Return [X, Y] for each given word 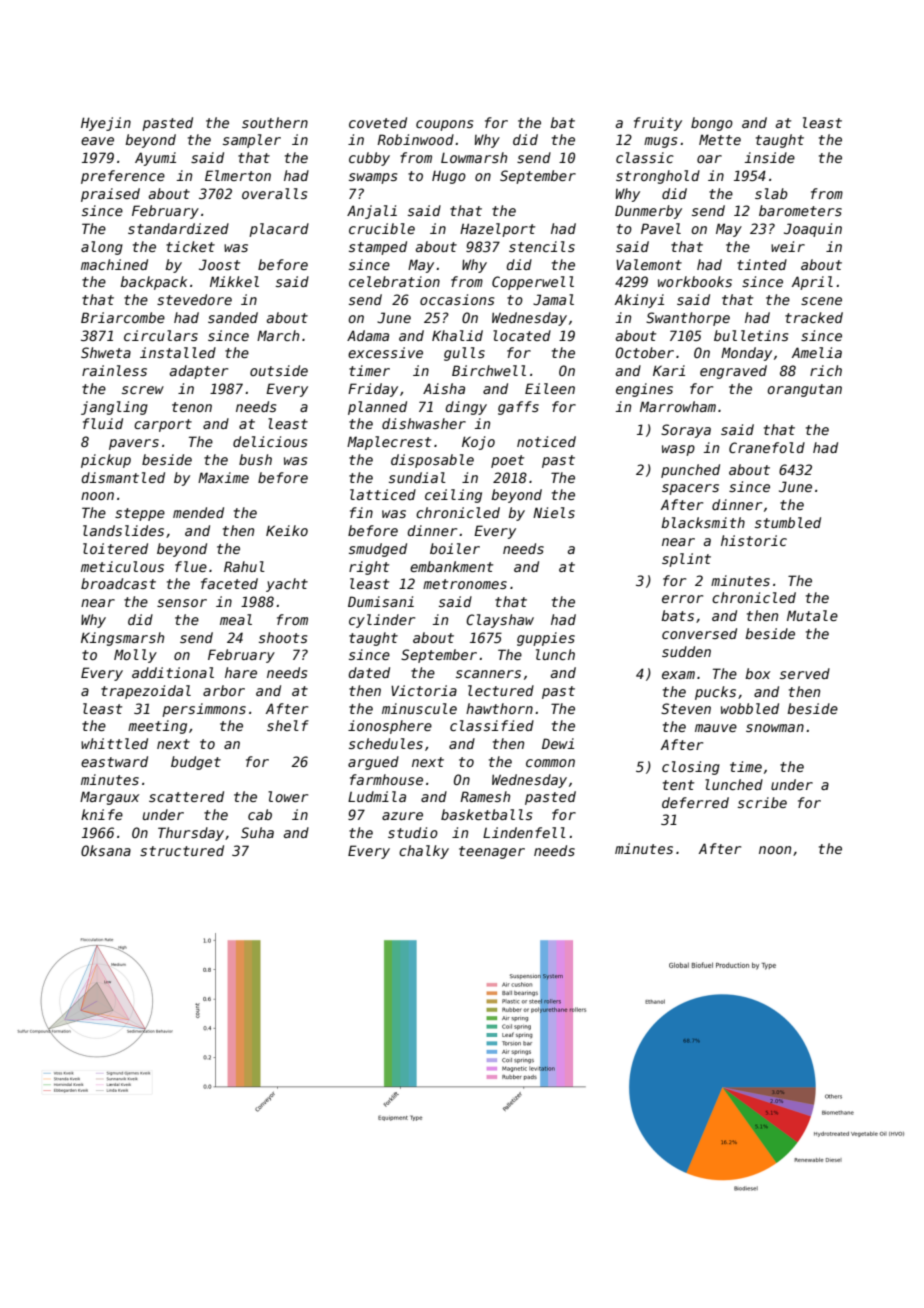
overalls [274, 193]
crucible [382, 228]
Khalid [457, 335]
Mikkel [234, 281]
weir [788, 246]
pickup [106, 461]
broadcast [118, 583]
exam [678, 675]
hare [241, 672]
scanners [488, 674]
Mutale [812, 615]
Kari [669, 370]
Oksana [106, 850]
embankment [451, 566]
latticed [383, 494]
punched [690, 471]
